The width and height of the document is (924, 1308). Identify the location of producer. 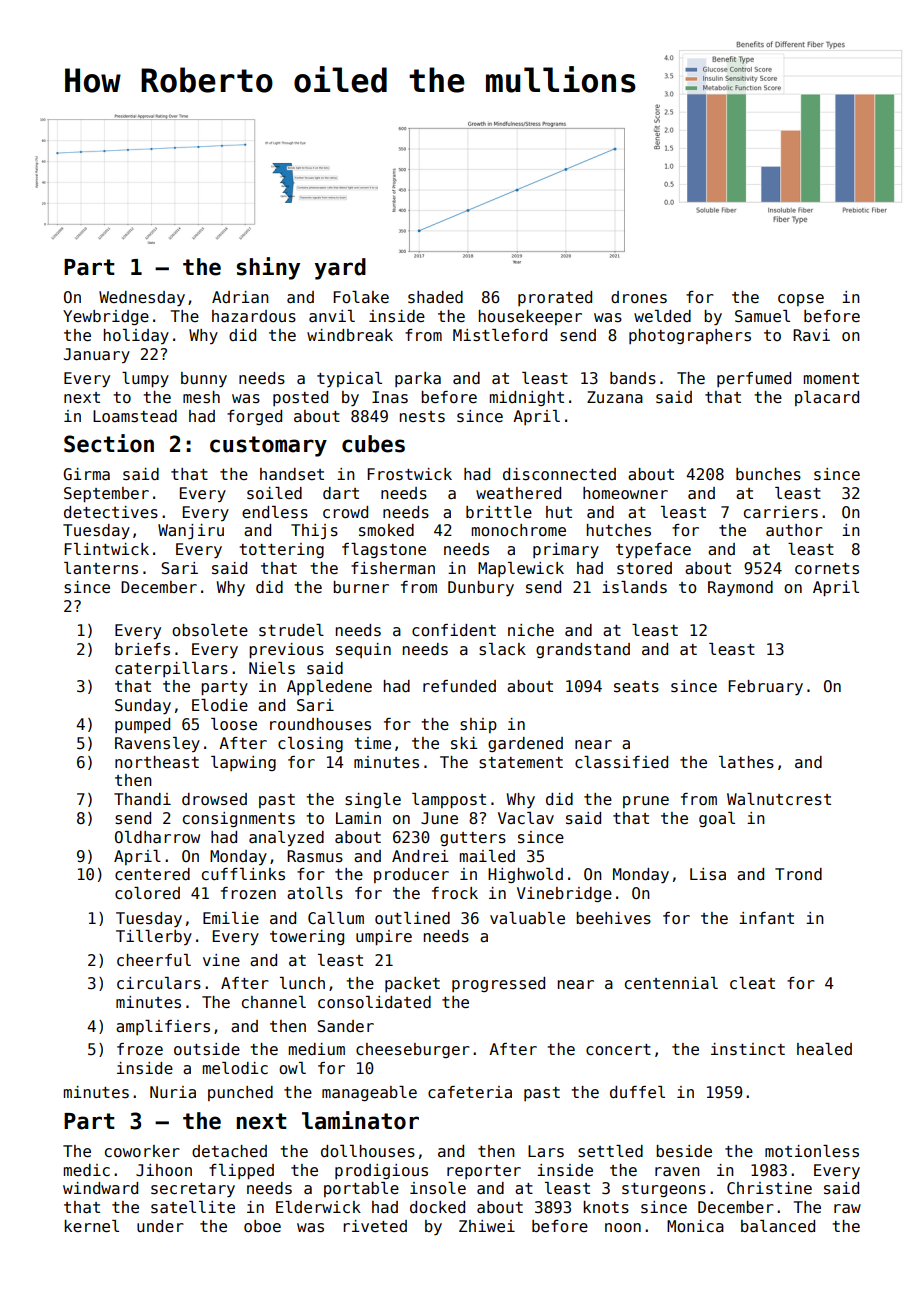
(411, 875).
